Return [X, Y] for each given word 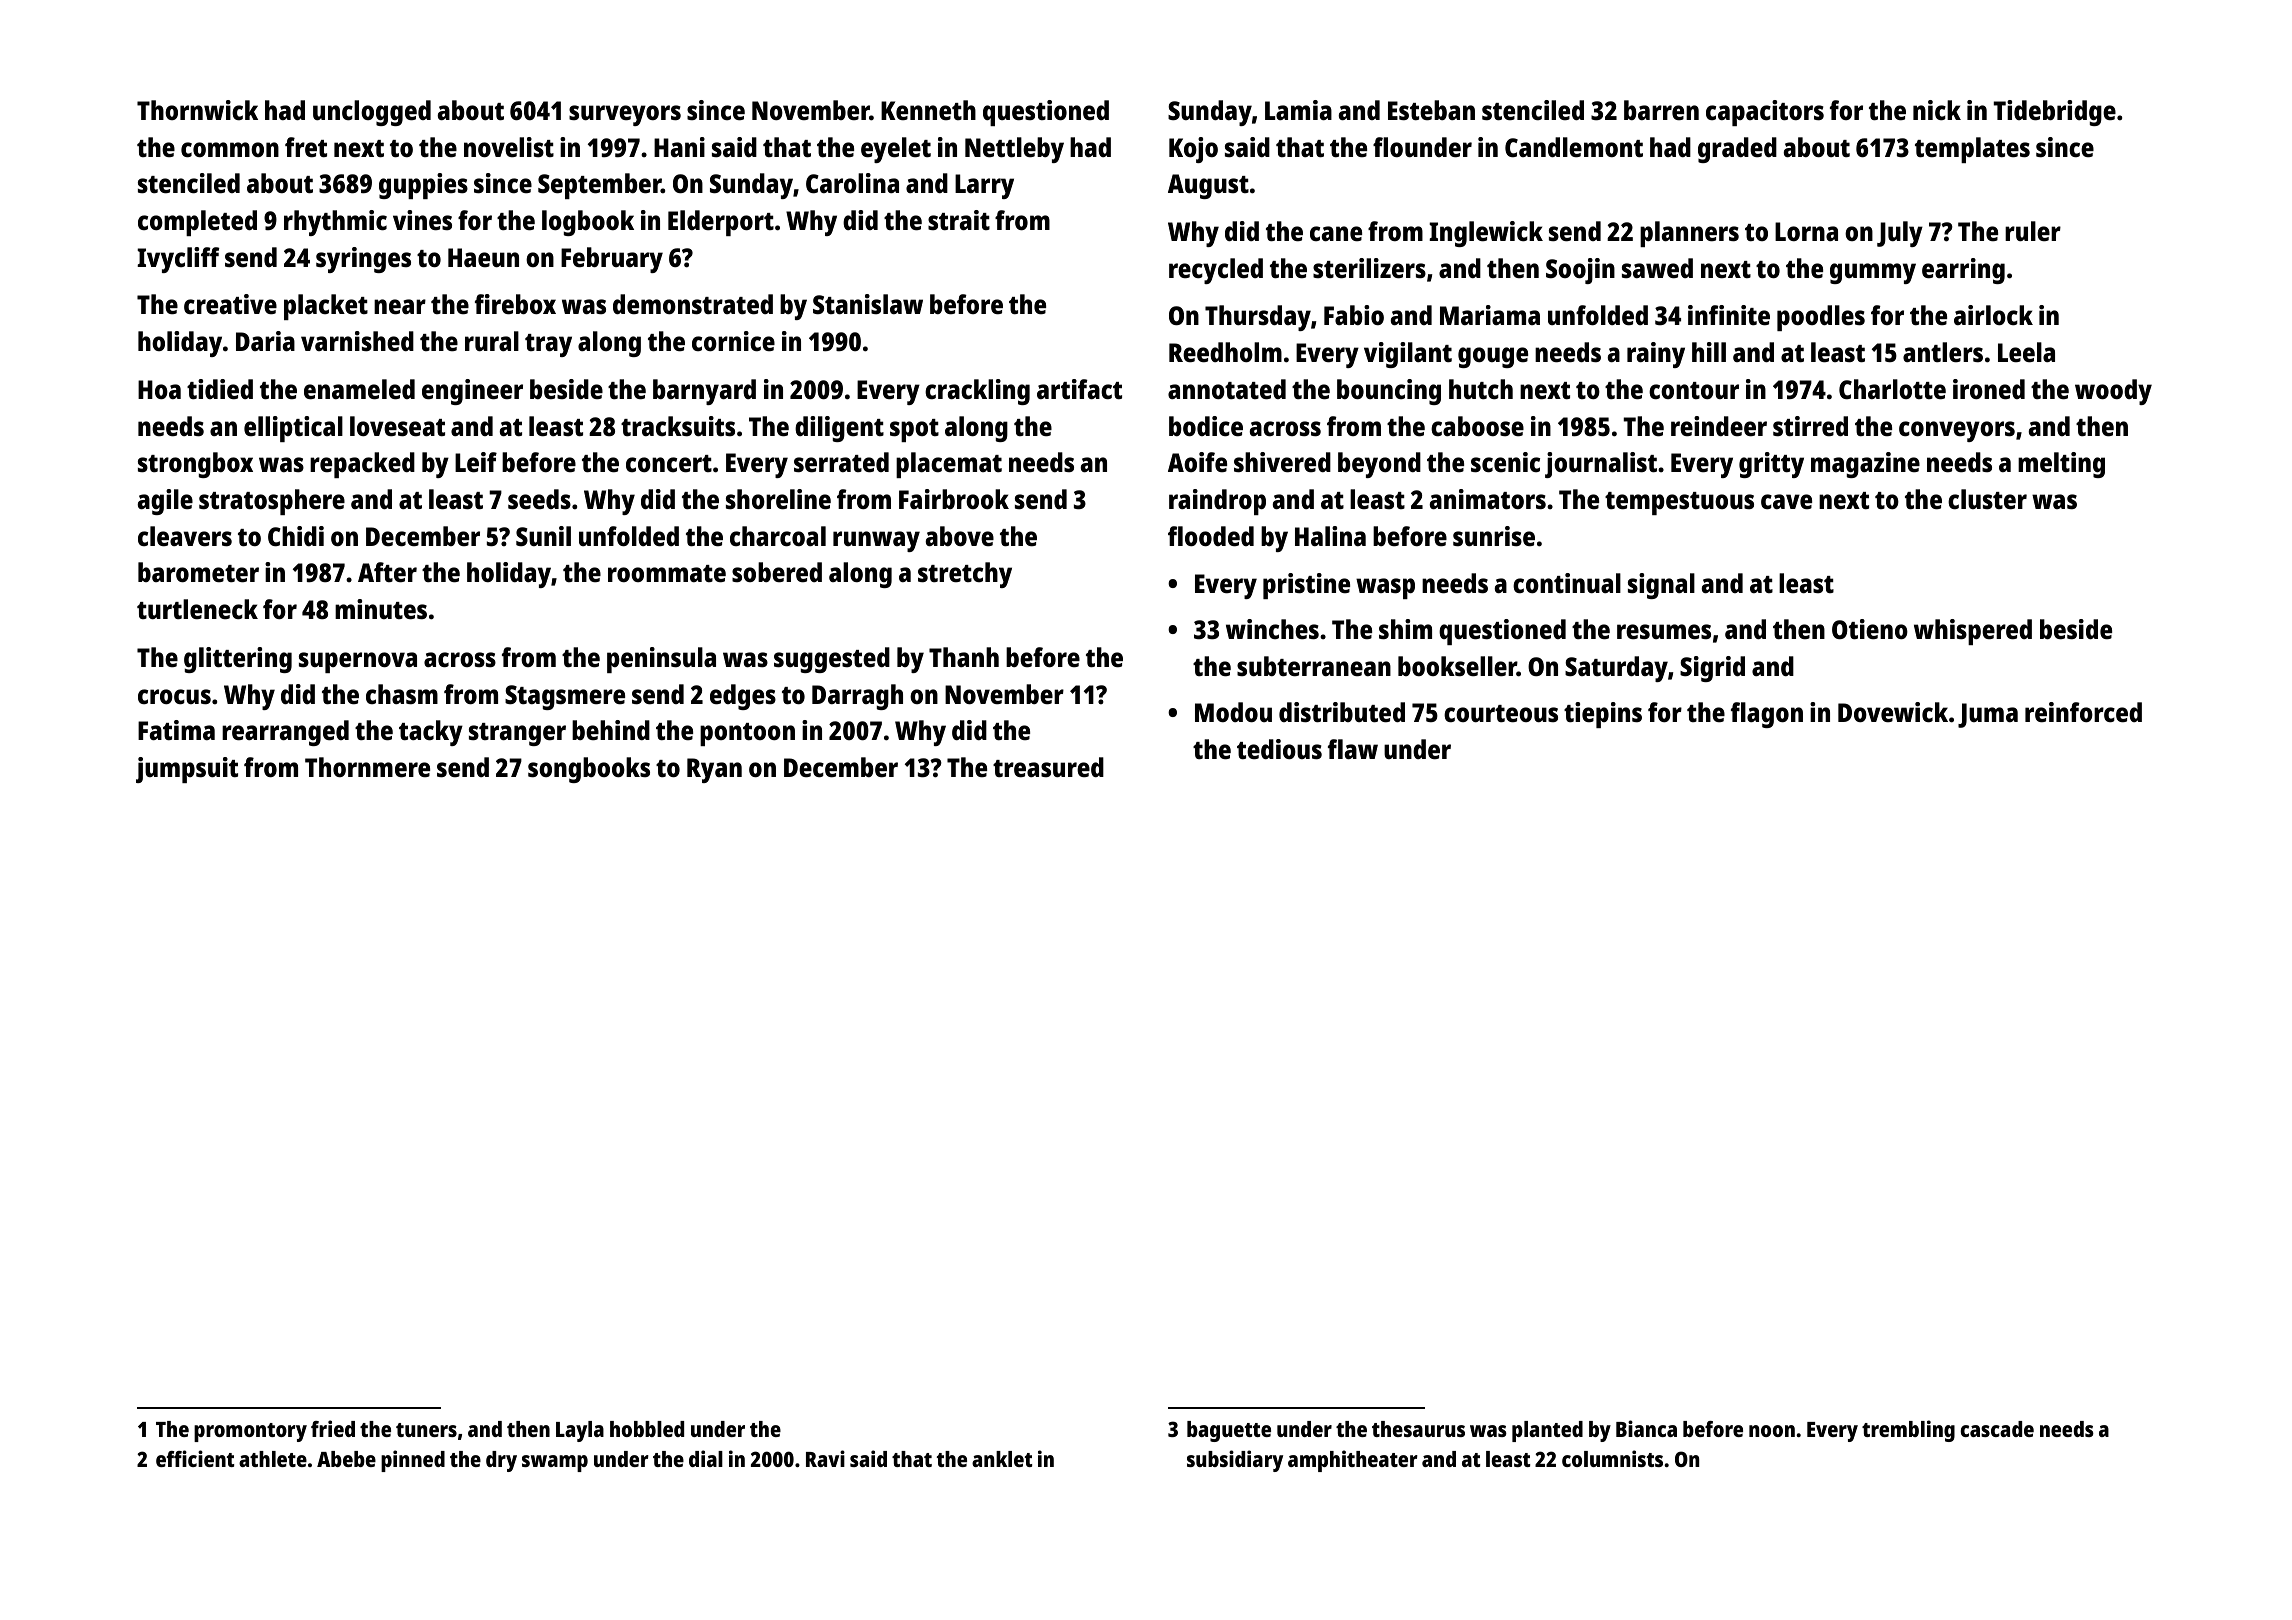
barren [1661, 110]
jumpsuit [187, 770]
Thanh [964, 657]
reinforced [2083, 712]
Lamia [1298, 110]
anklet [1002, 1459]
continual [1567, 583]
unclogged [372, 113]
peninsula [661, 660]
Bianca [1646, 1428]
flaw [1353, 749]
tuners [426, 1430]
